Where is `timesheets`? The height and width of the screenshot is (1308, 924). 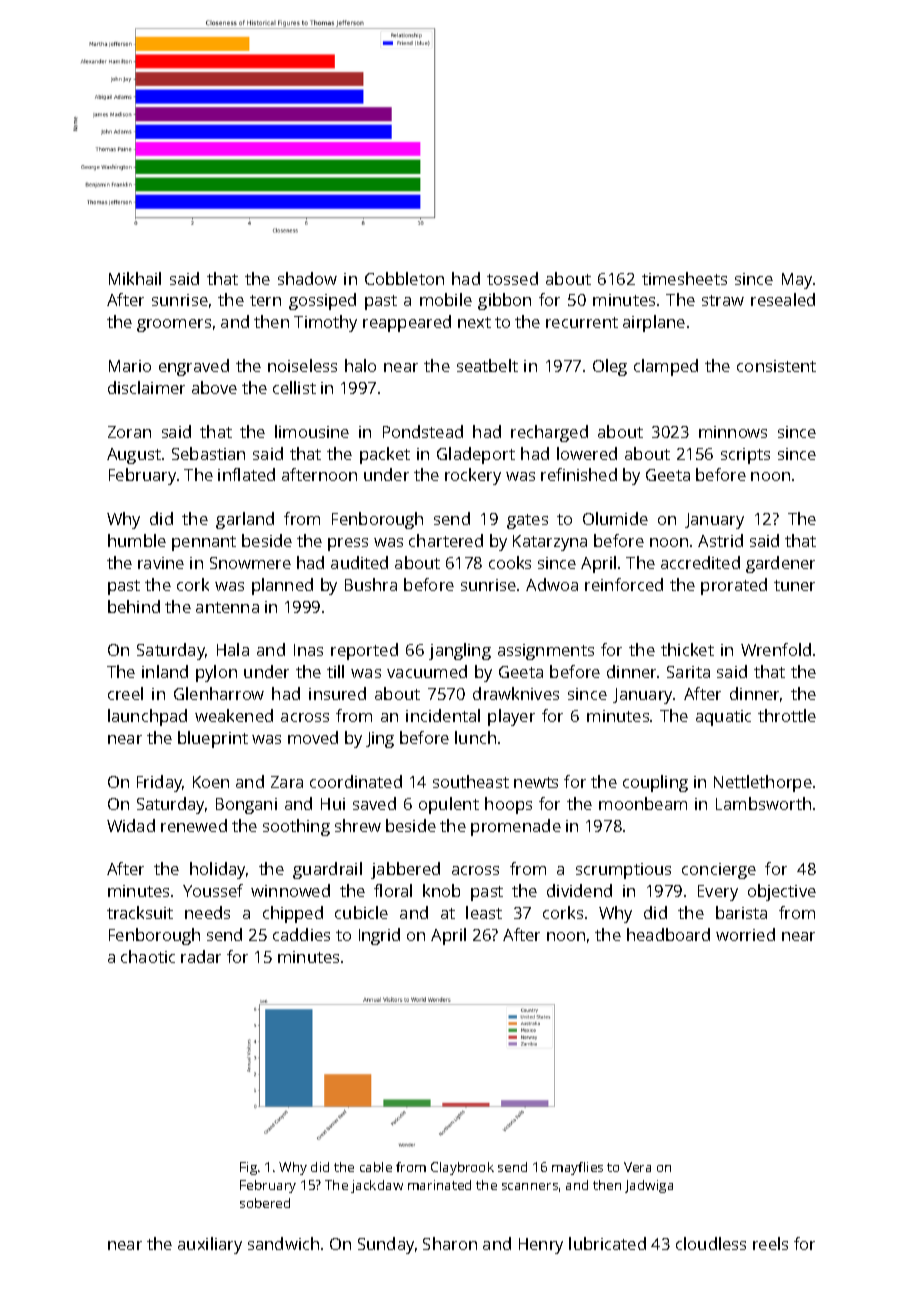
timesheets is located at coordinates (684, 278).
